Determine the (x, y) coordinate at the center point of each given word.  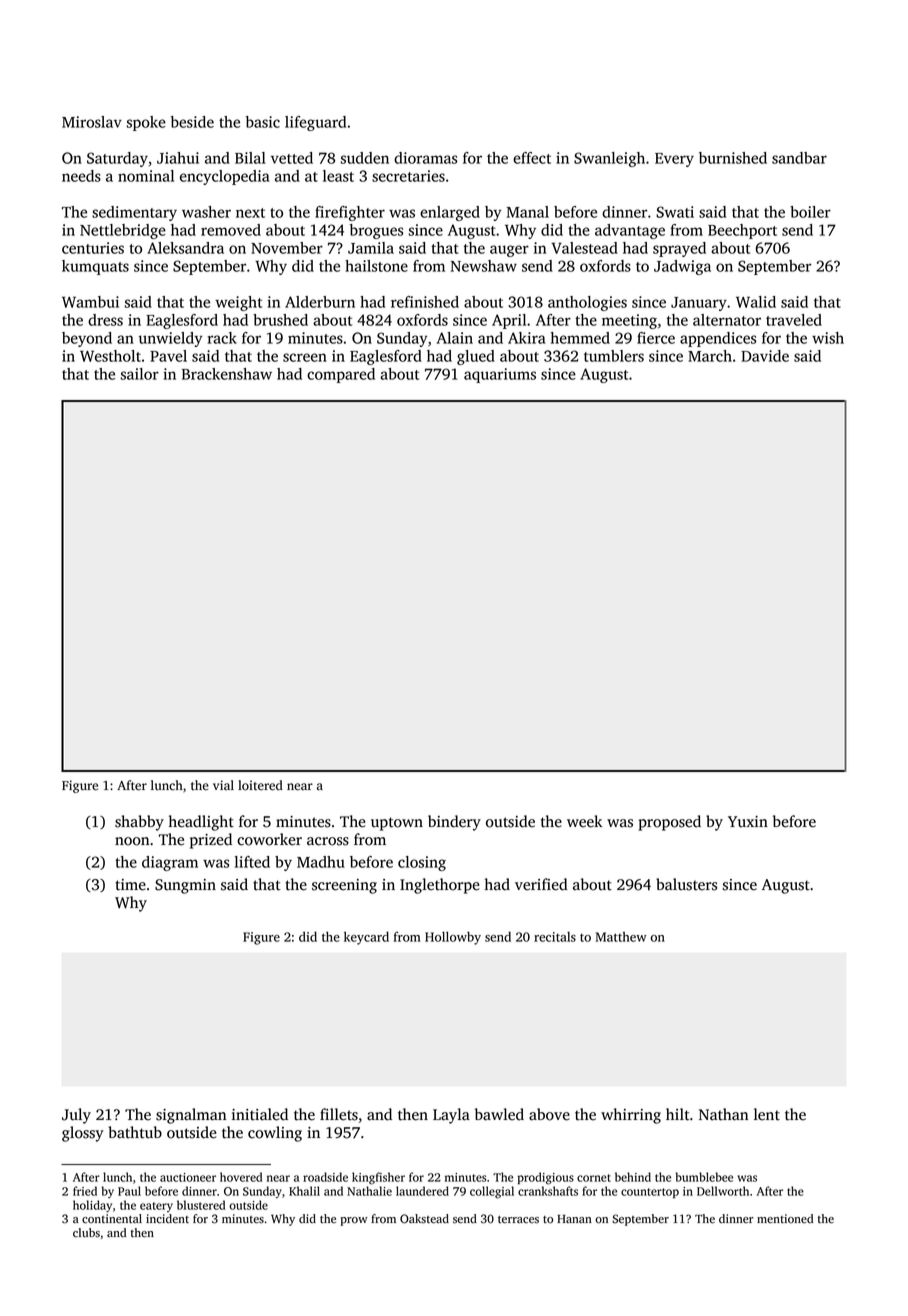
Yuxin (748, 821)
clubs (86, 1233)
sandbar (799, 158)
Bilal (250, 158)
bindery (454, 823)
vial (223, 785)
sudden (365, 158)
